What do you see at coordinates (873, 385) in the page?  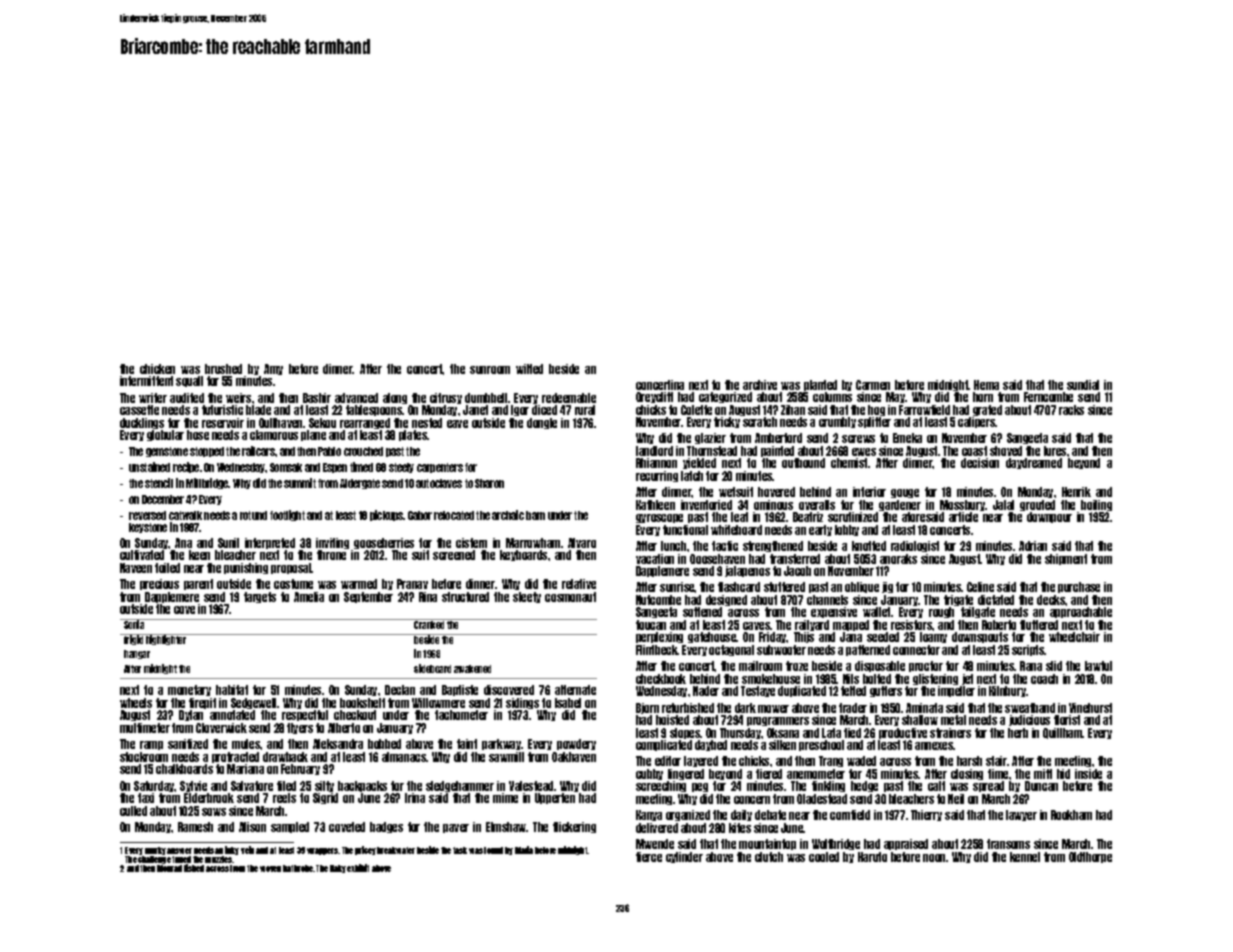 I see `Carmen` at bounding box center [873, 385].
